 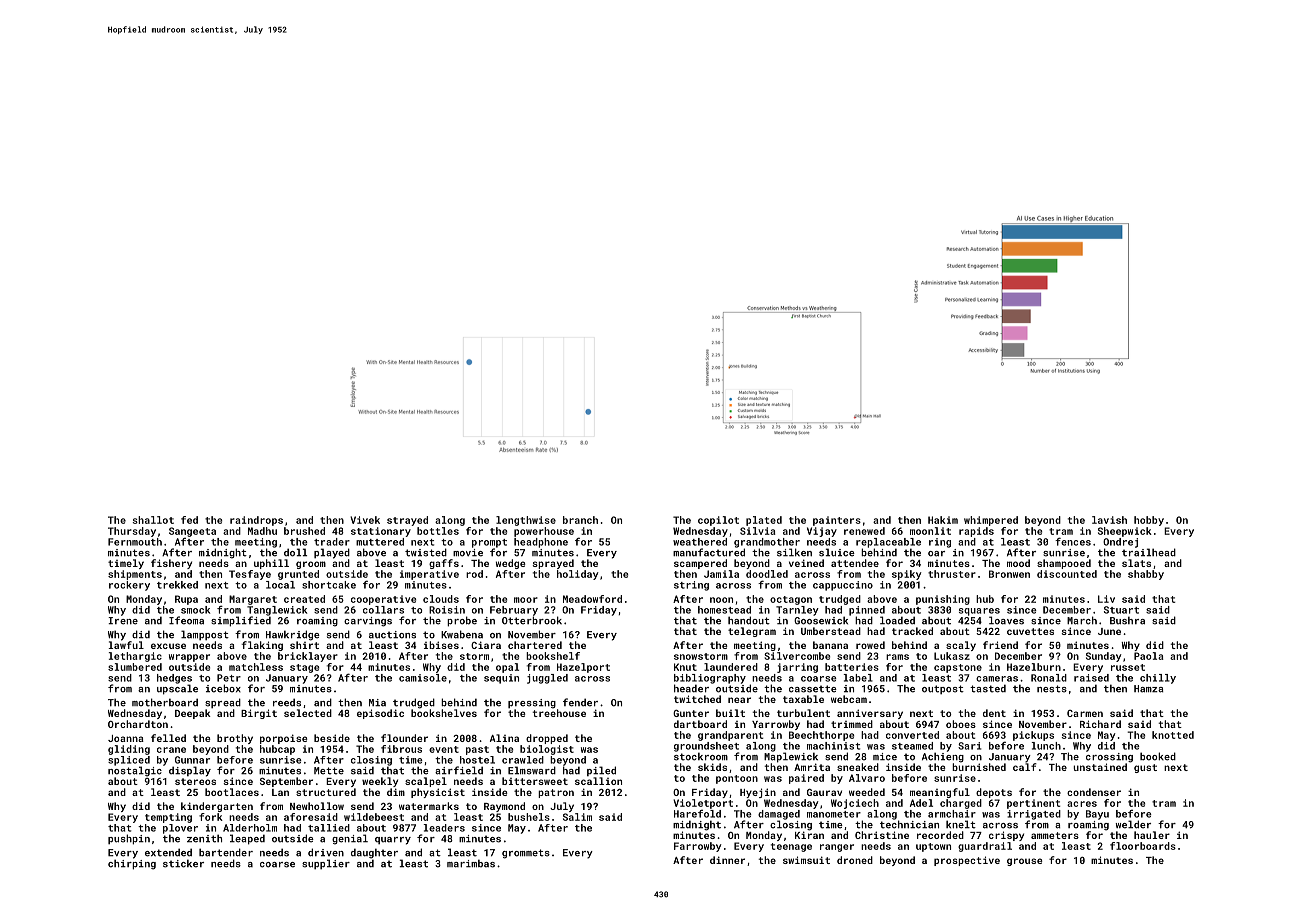 What do you see at coordinates (700, 542) in the page?
I see `weathered` at bounding box center [700, 542].
